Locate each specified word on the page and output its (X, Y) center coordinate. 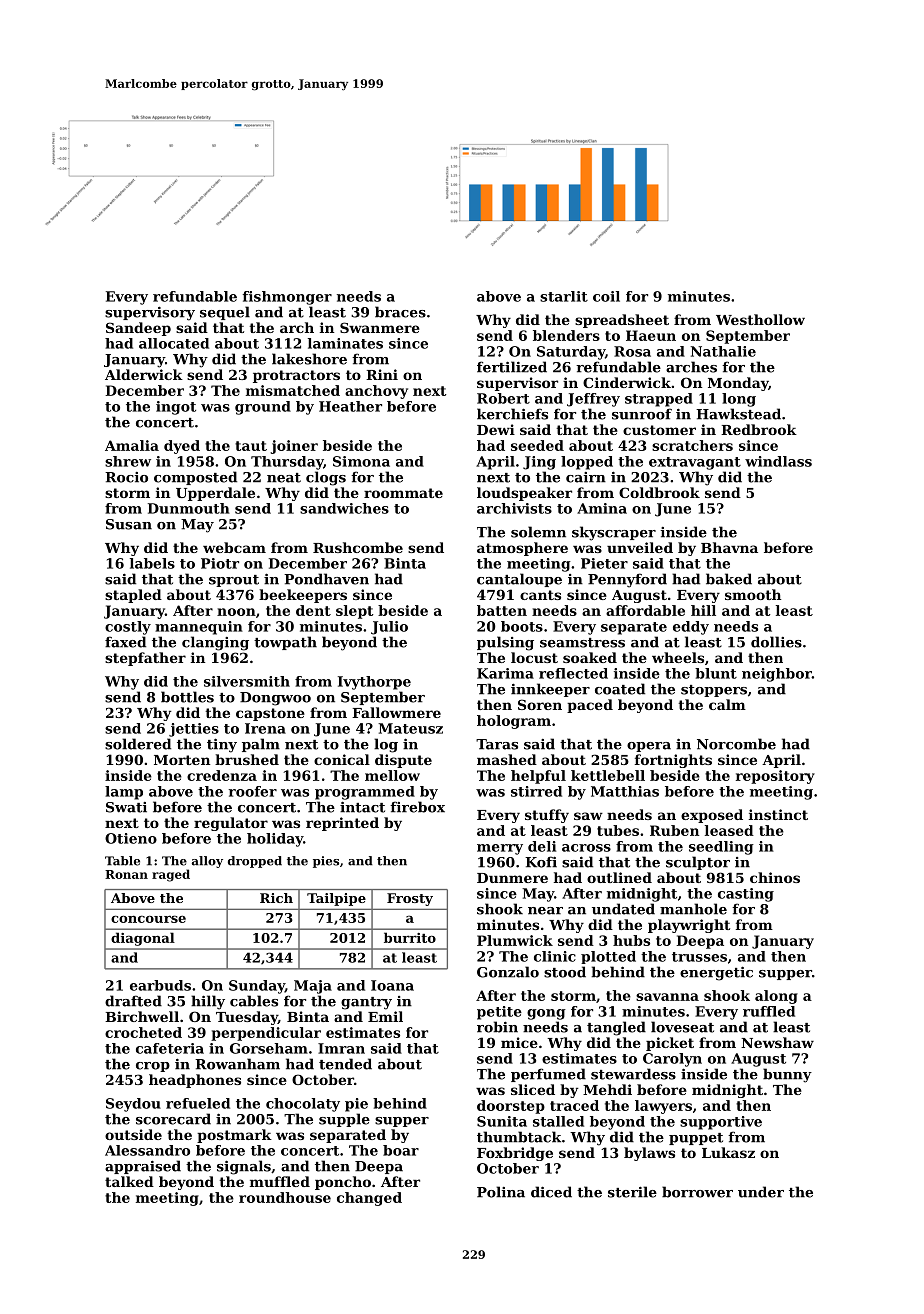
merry (500, 849)
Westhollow (760, 319)
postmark (234, 1136)
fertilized (512, 367)
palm (261, 745)
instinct (778, 814)
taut (251, 446)
